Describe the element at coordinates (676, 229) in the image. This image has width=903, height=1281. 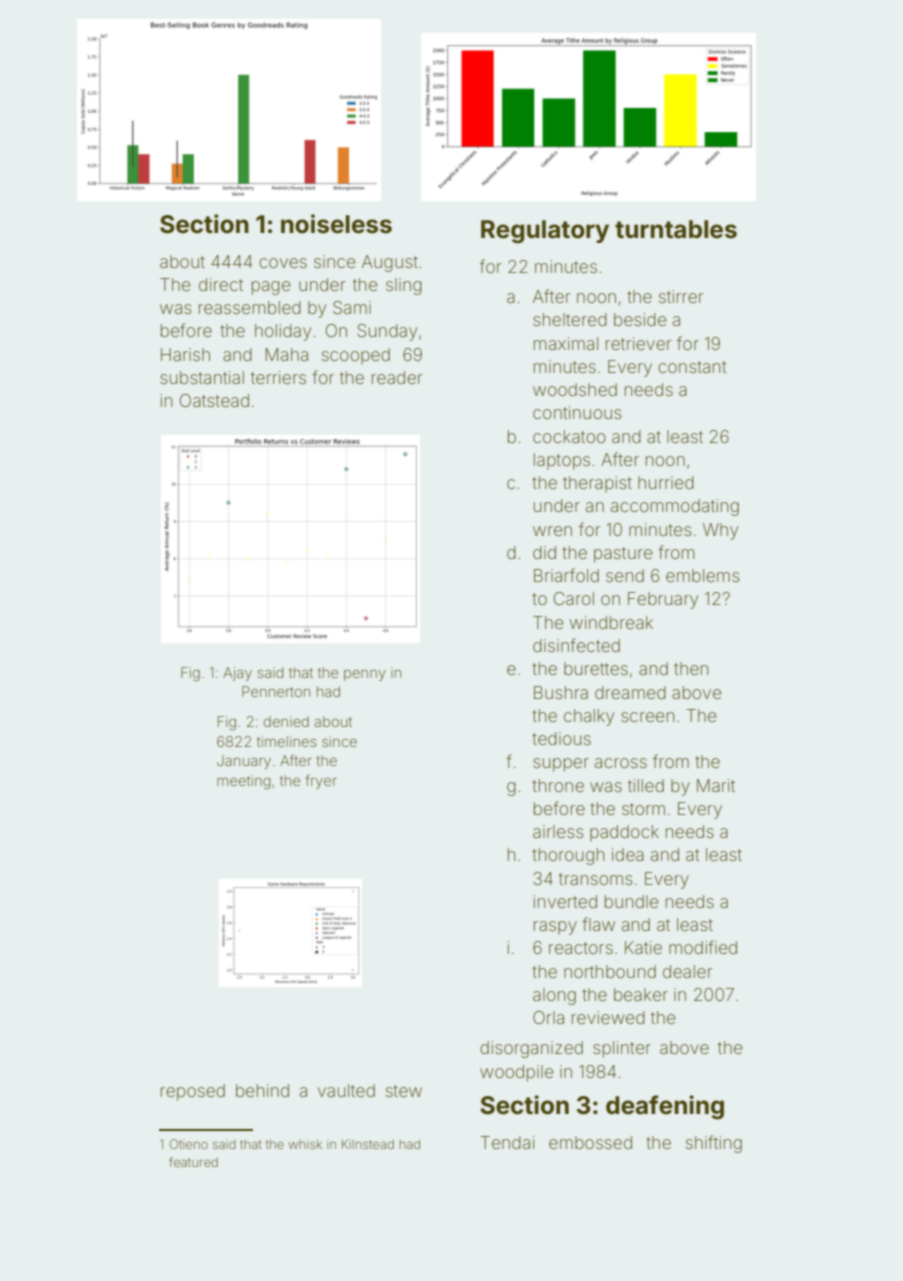
I see `turntables` at that location.
